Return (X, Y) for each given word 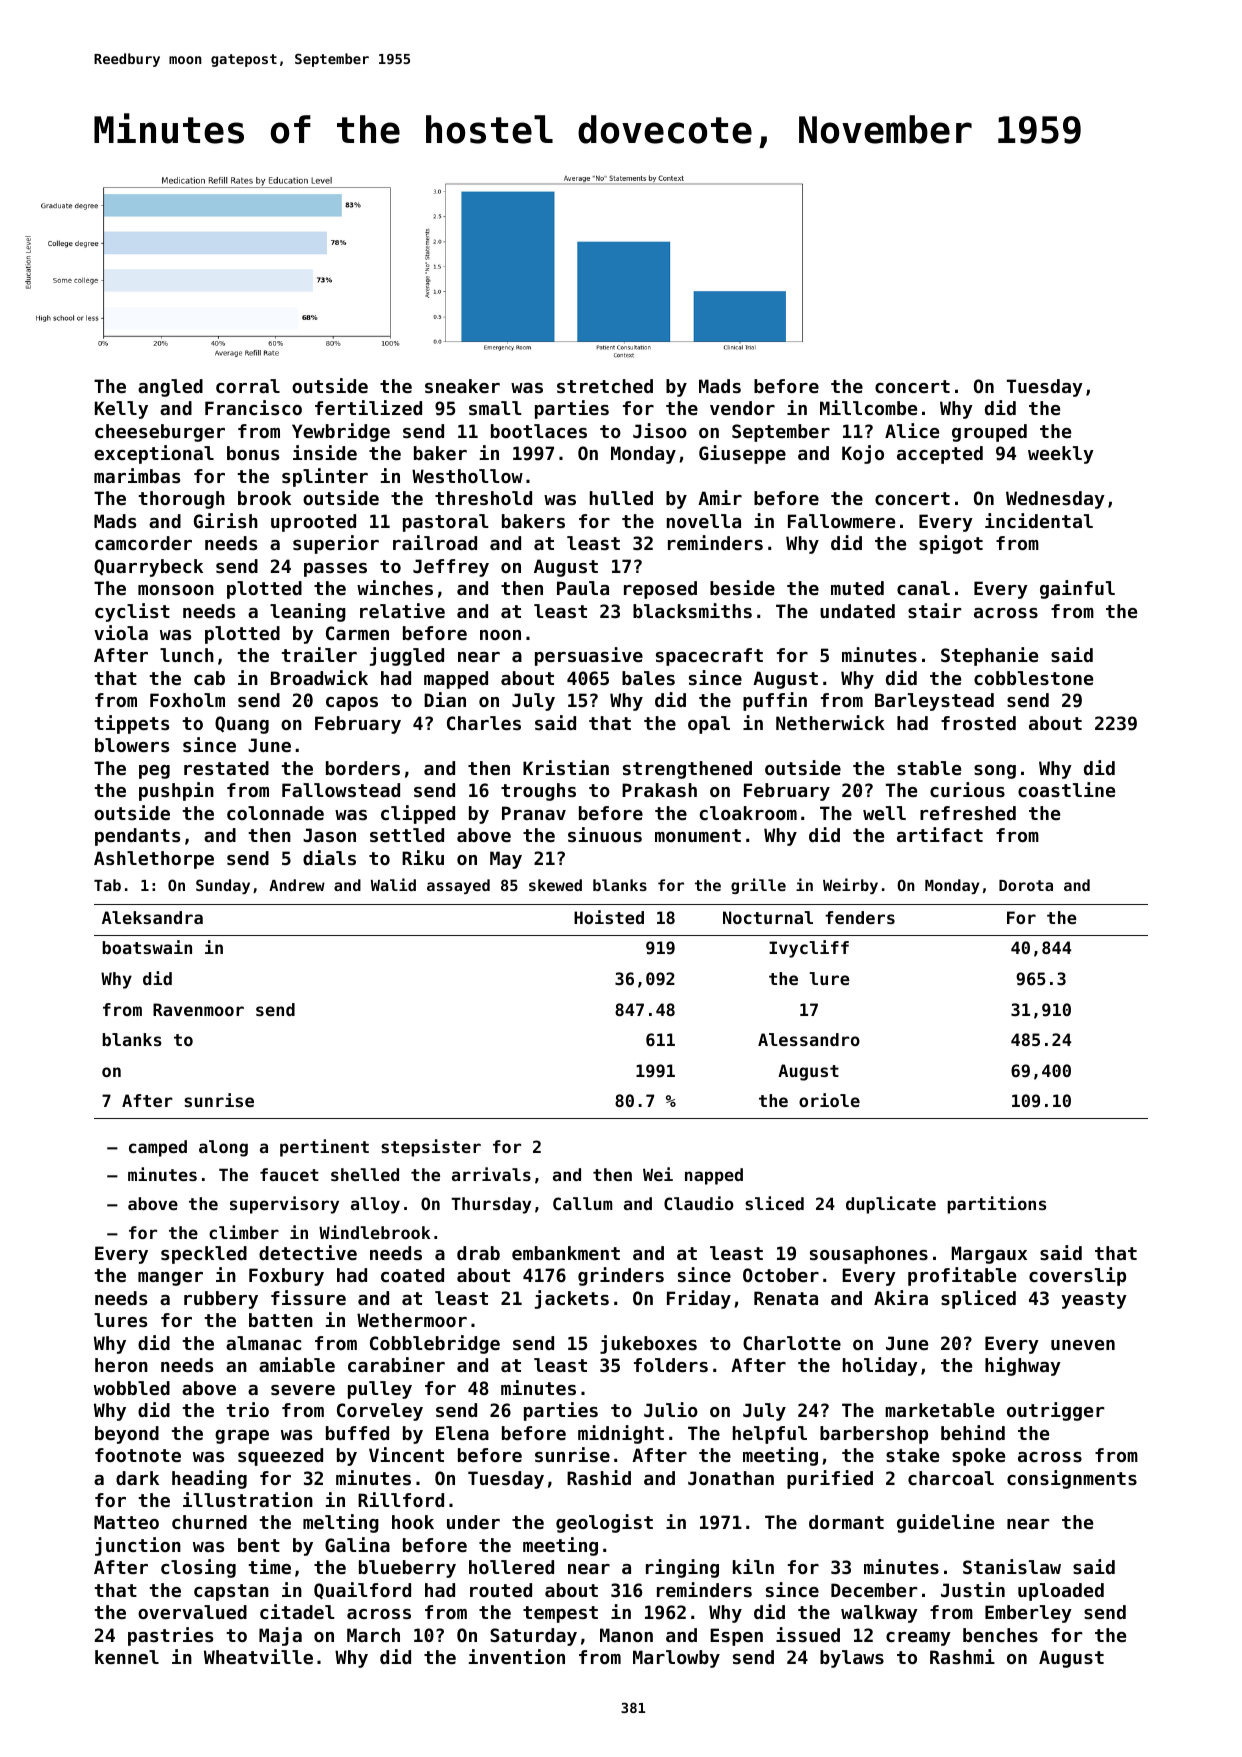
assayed (458, 886)
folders (671, 1365)
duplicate (891, 1205)
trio (247, 1409)
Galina (357, 1544)
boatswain (147, 947)
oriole (829, 1100)
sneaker (462, 386)
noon (500, 635)
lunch (187, 655)
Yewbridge (341, 432)
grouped (989, 433)
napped (714, 1176)
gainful (1077, 589)
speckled (204, 1255)
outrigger (1056, 1411)
